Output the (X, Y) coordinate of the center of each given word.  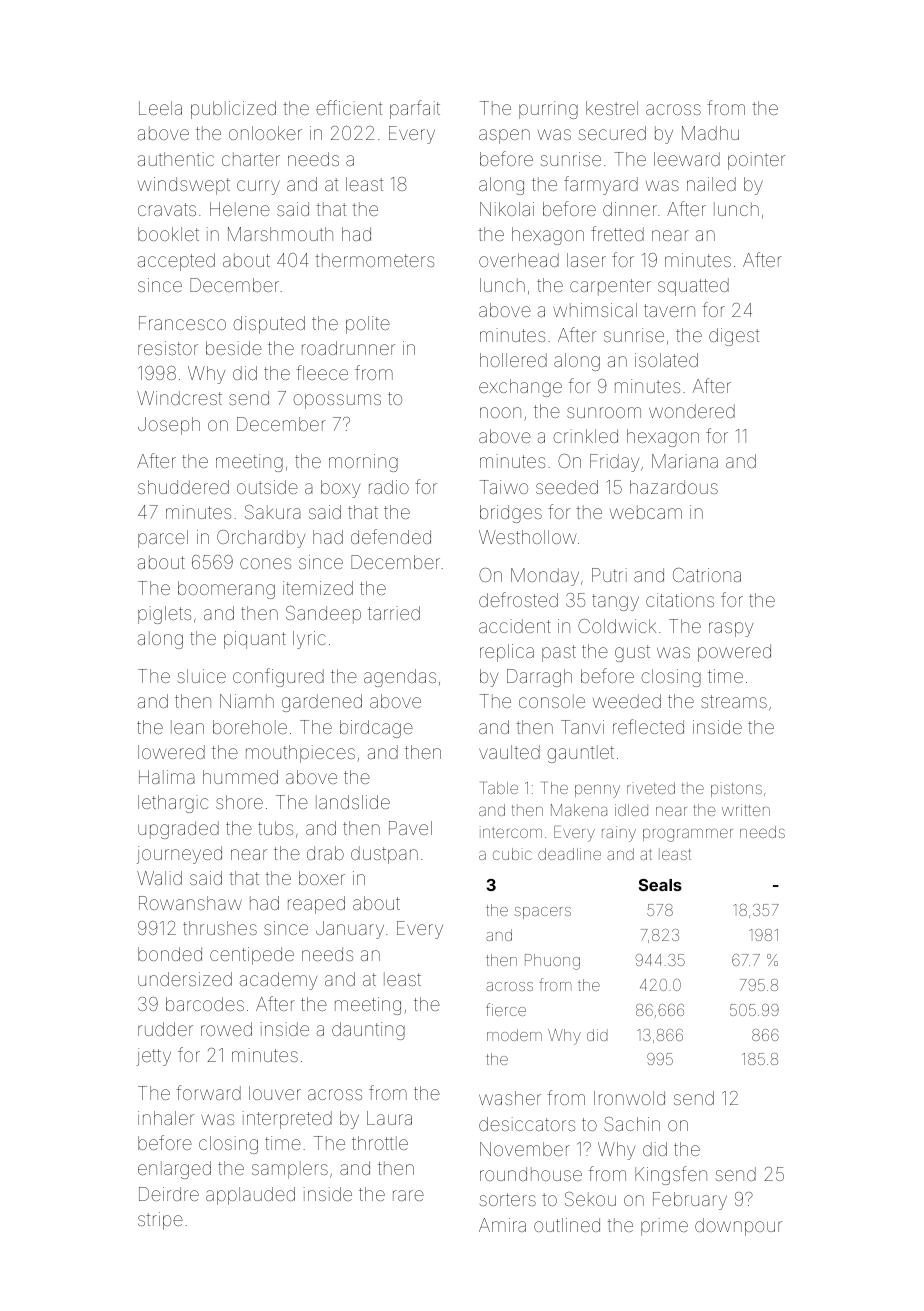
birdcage (376, 729)
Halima (167, 777)
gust (632, 653)
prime (664, 1227)
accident (515, 626)
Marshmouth (280, 234)
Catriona (707, 575)
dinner (630, 209)
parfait (415, 109)
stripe (160, 1221)
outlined (567, 1225)
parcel (163, 539)
